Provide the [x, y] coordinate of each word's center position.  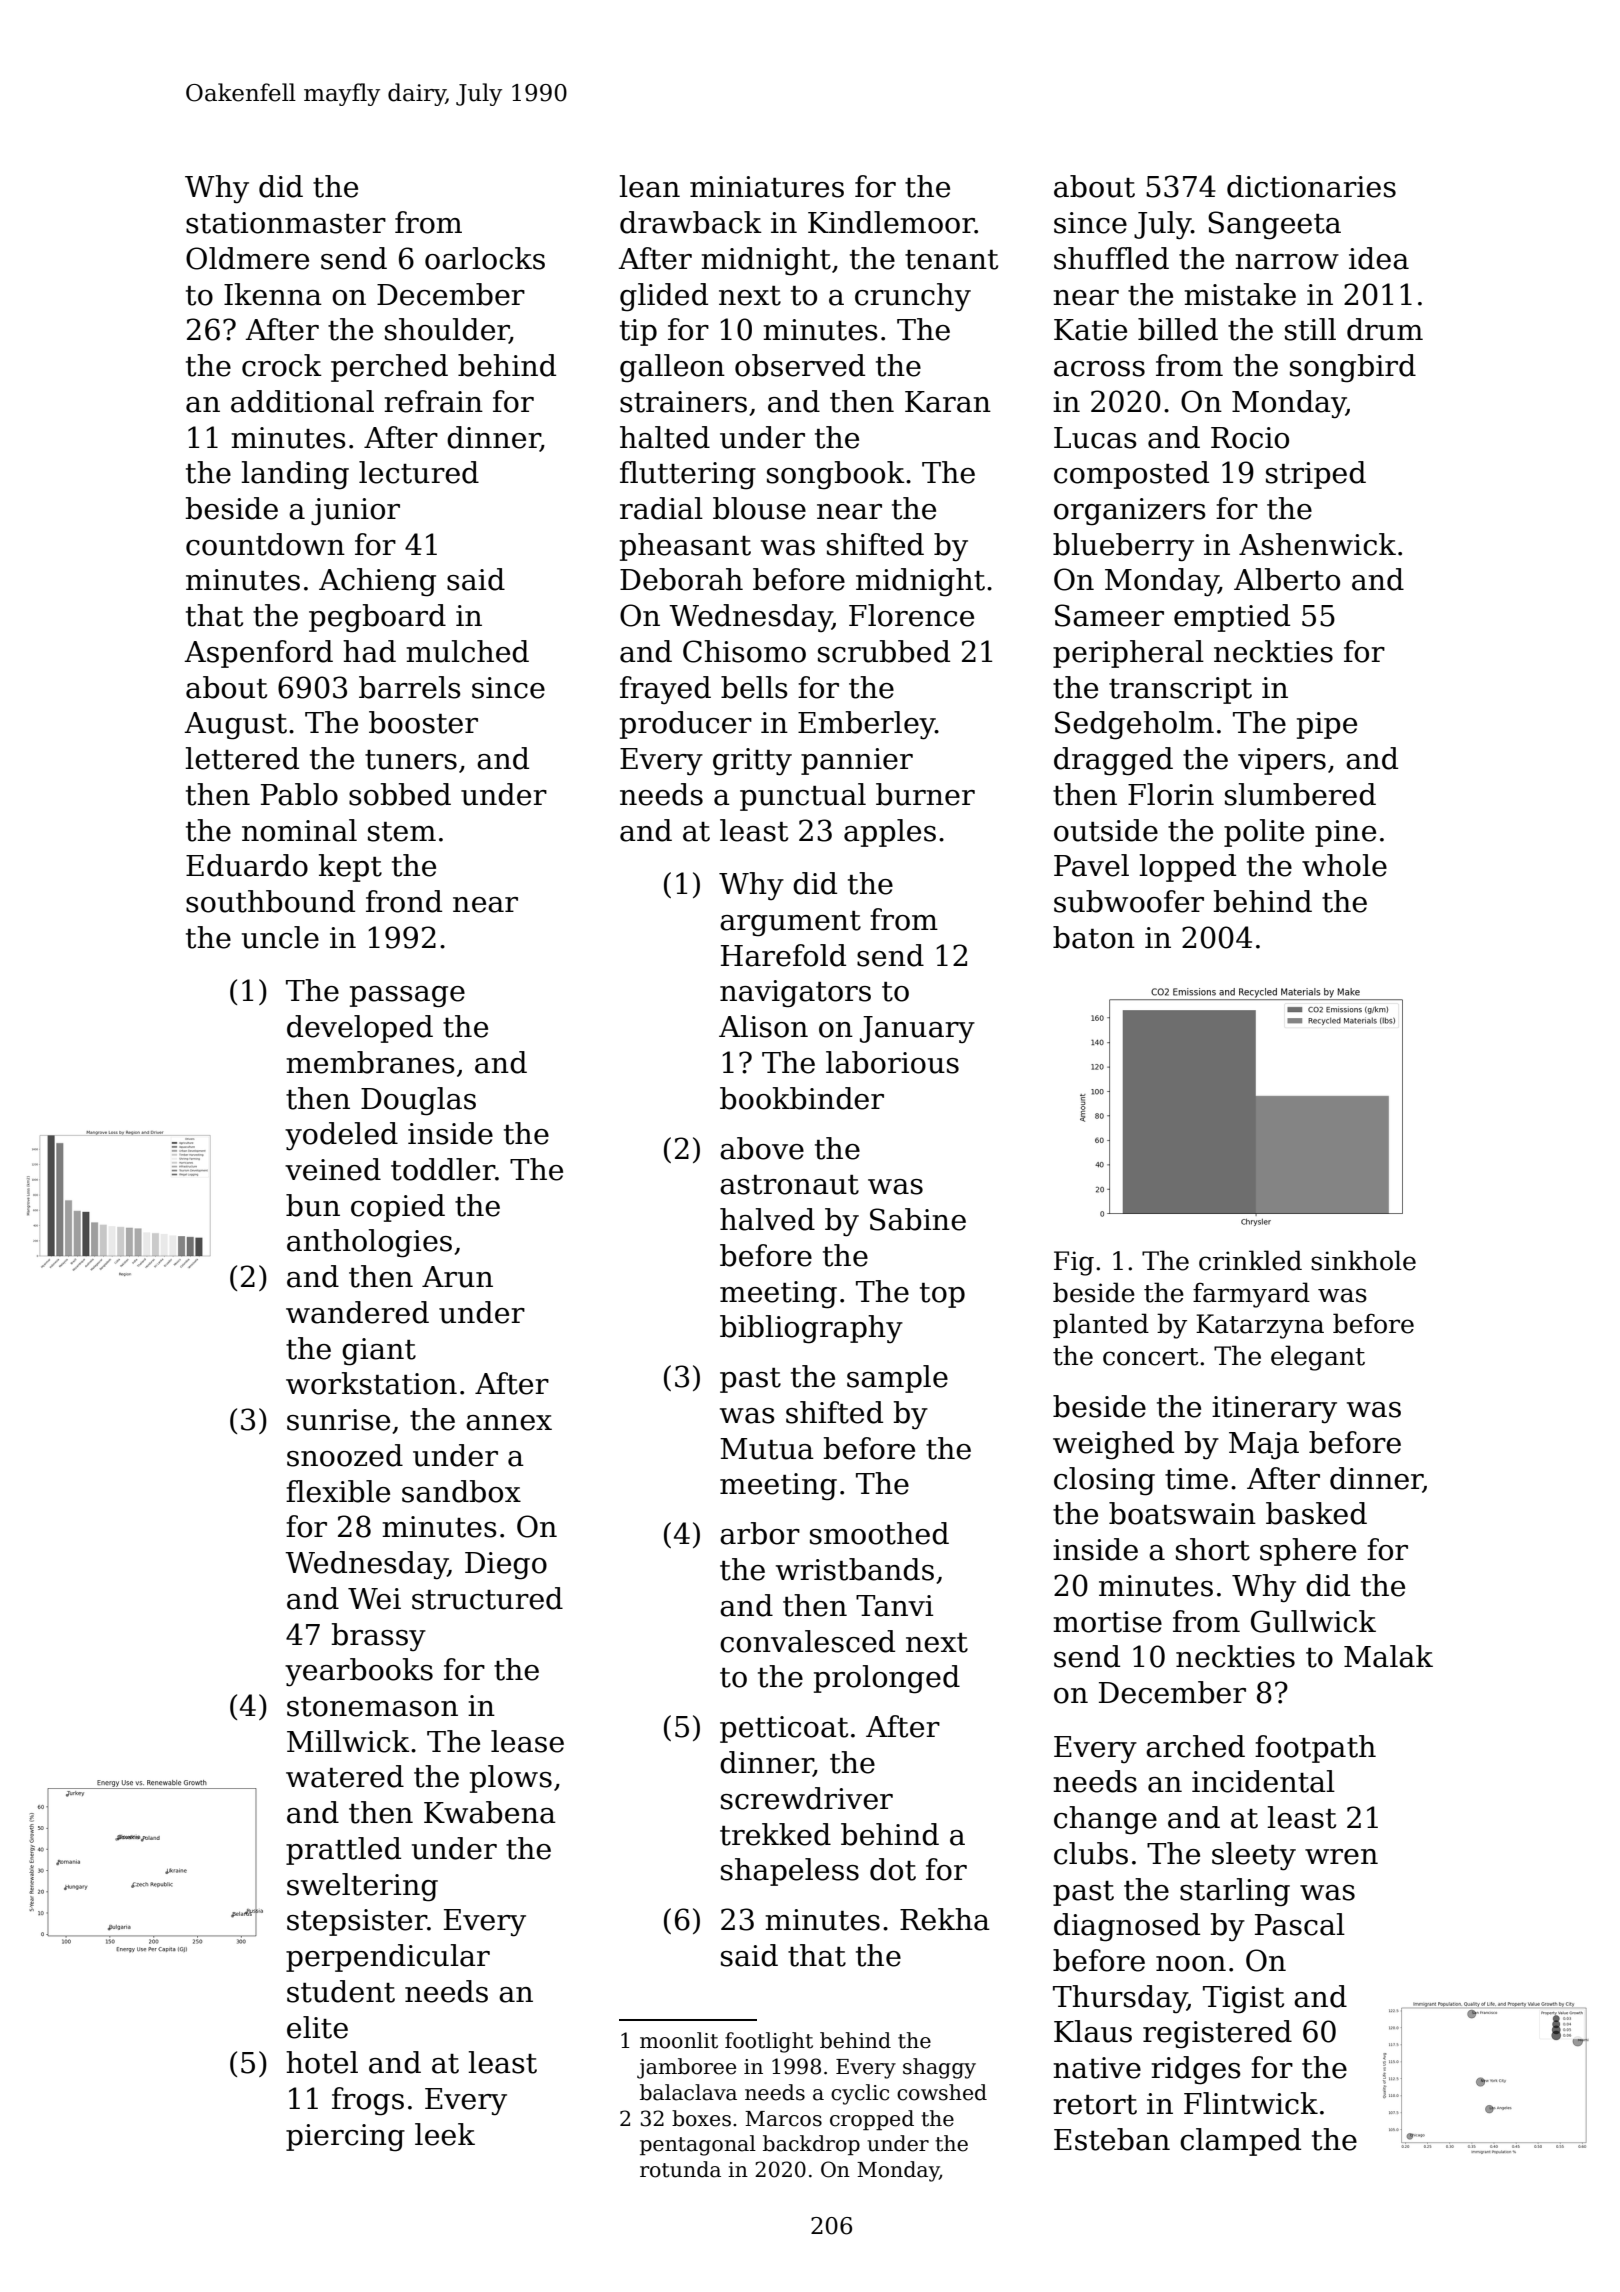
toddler [443, 1169]
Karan [948, 402]
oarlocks [485, 258]
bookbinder [802, 1098]
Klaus [1093, 2031]
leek [445, 2134]
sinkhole [1363, 1260]
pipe [1327, 725]
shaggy [939, 2068]
